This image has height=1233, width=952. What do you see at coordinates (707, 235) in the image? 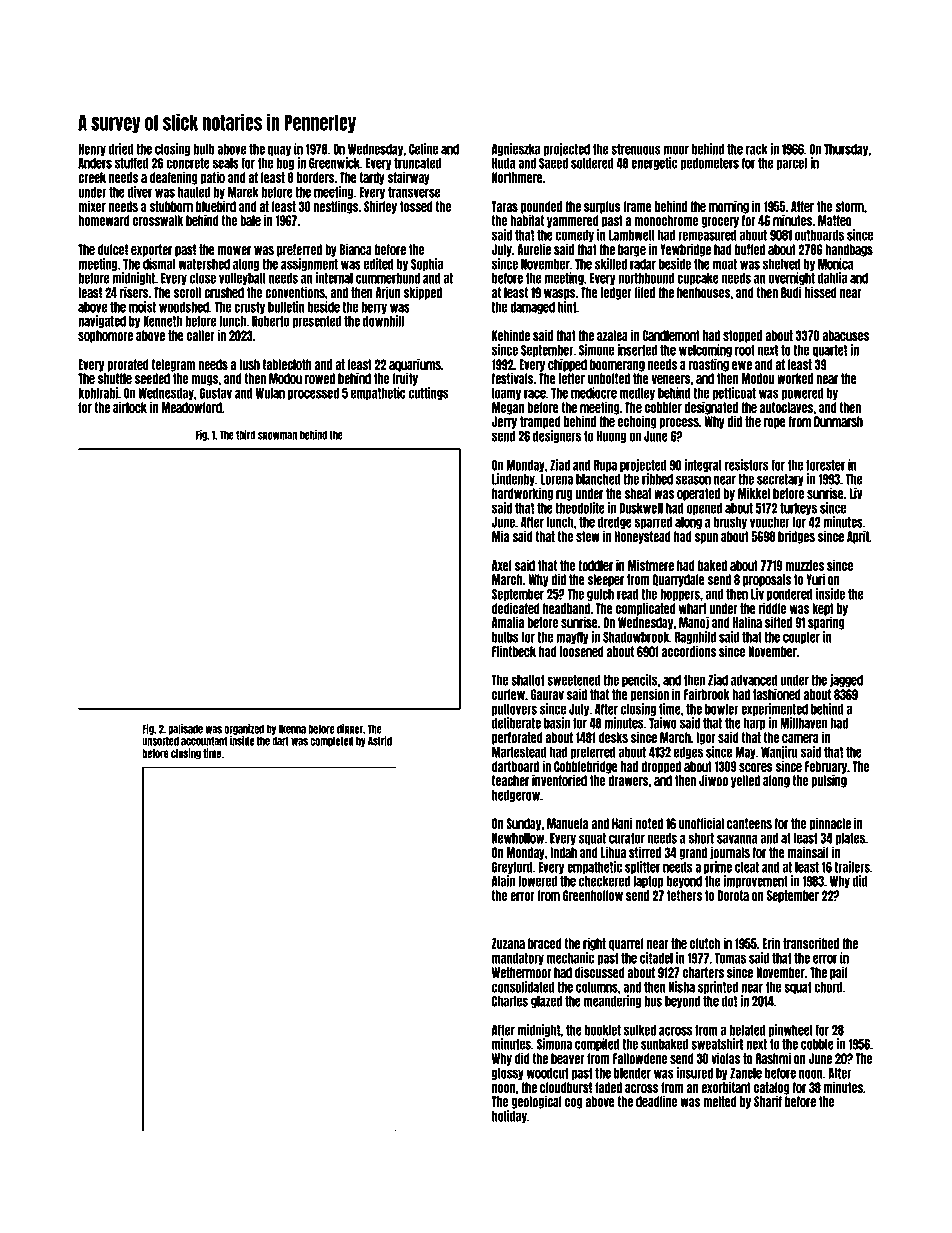
I see `remeasured` at bounding box center [707, 235].
